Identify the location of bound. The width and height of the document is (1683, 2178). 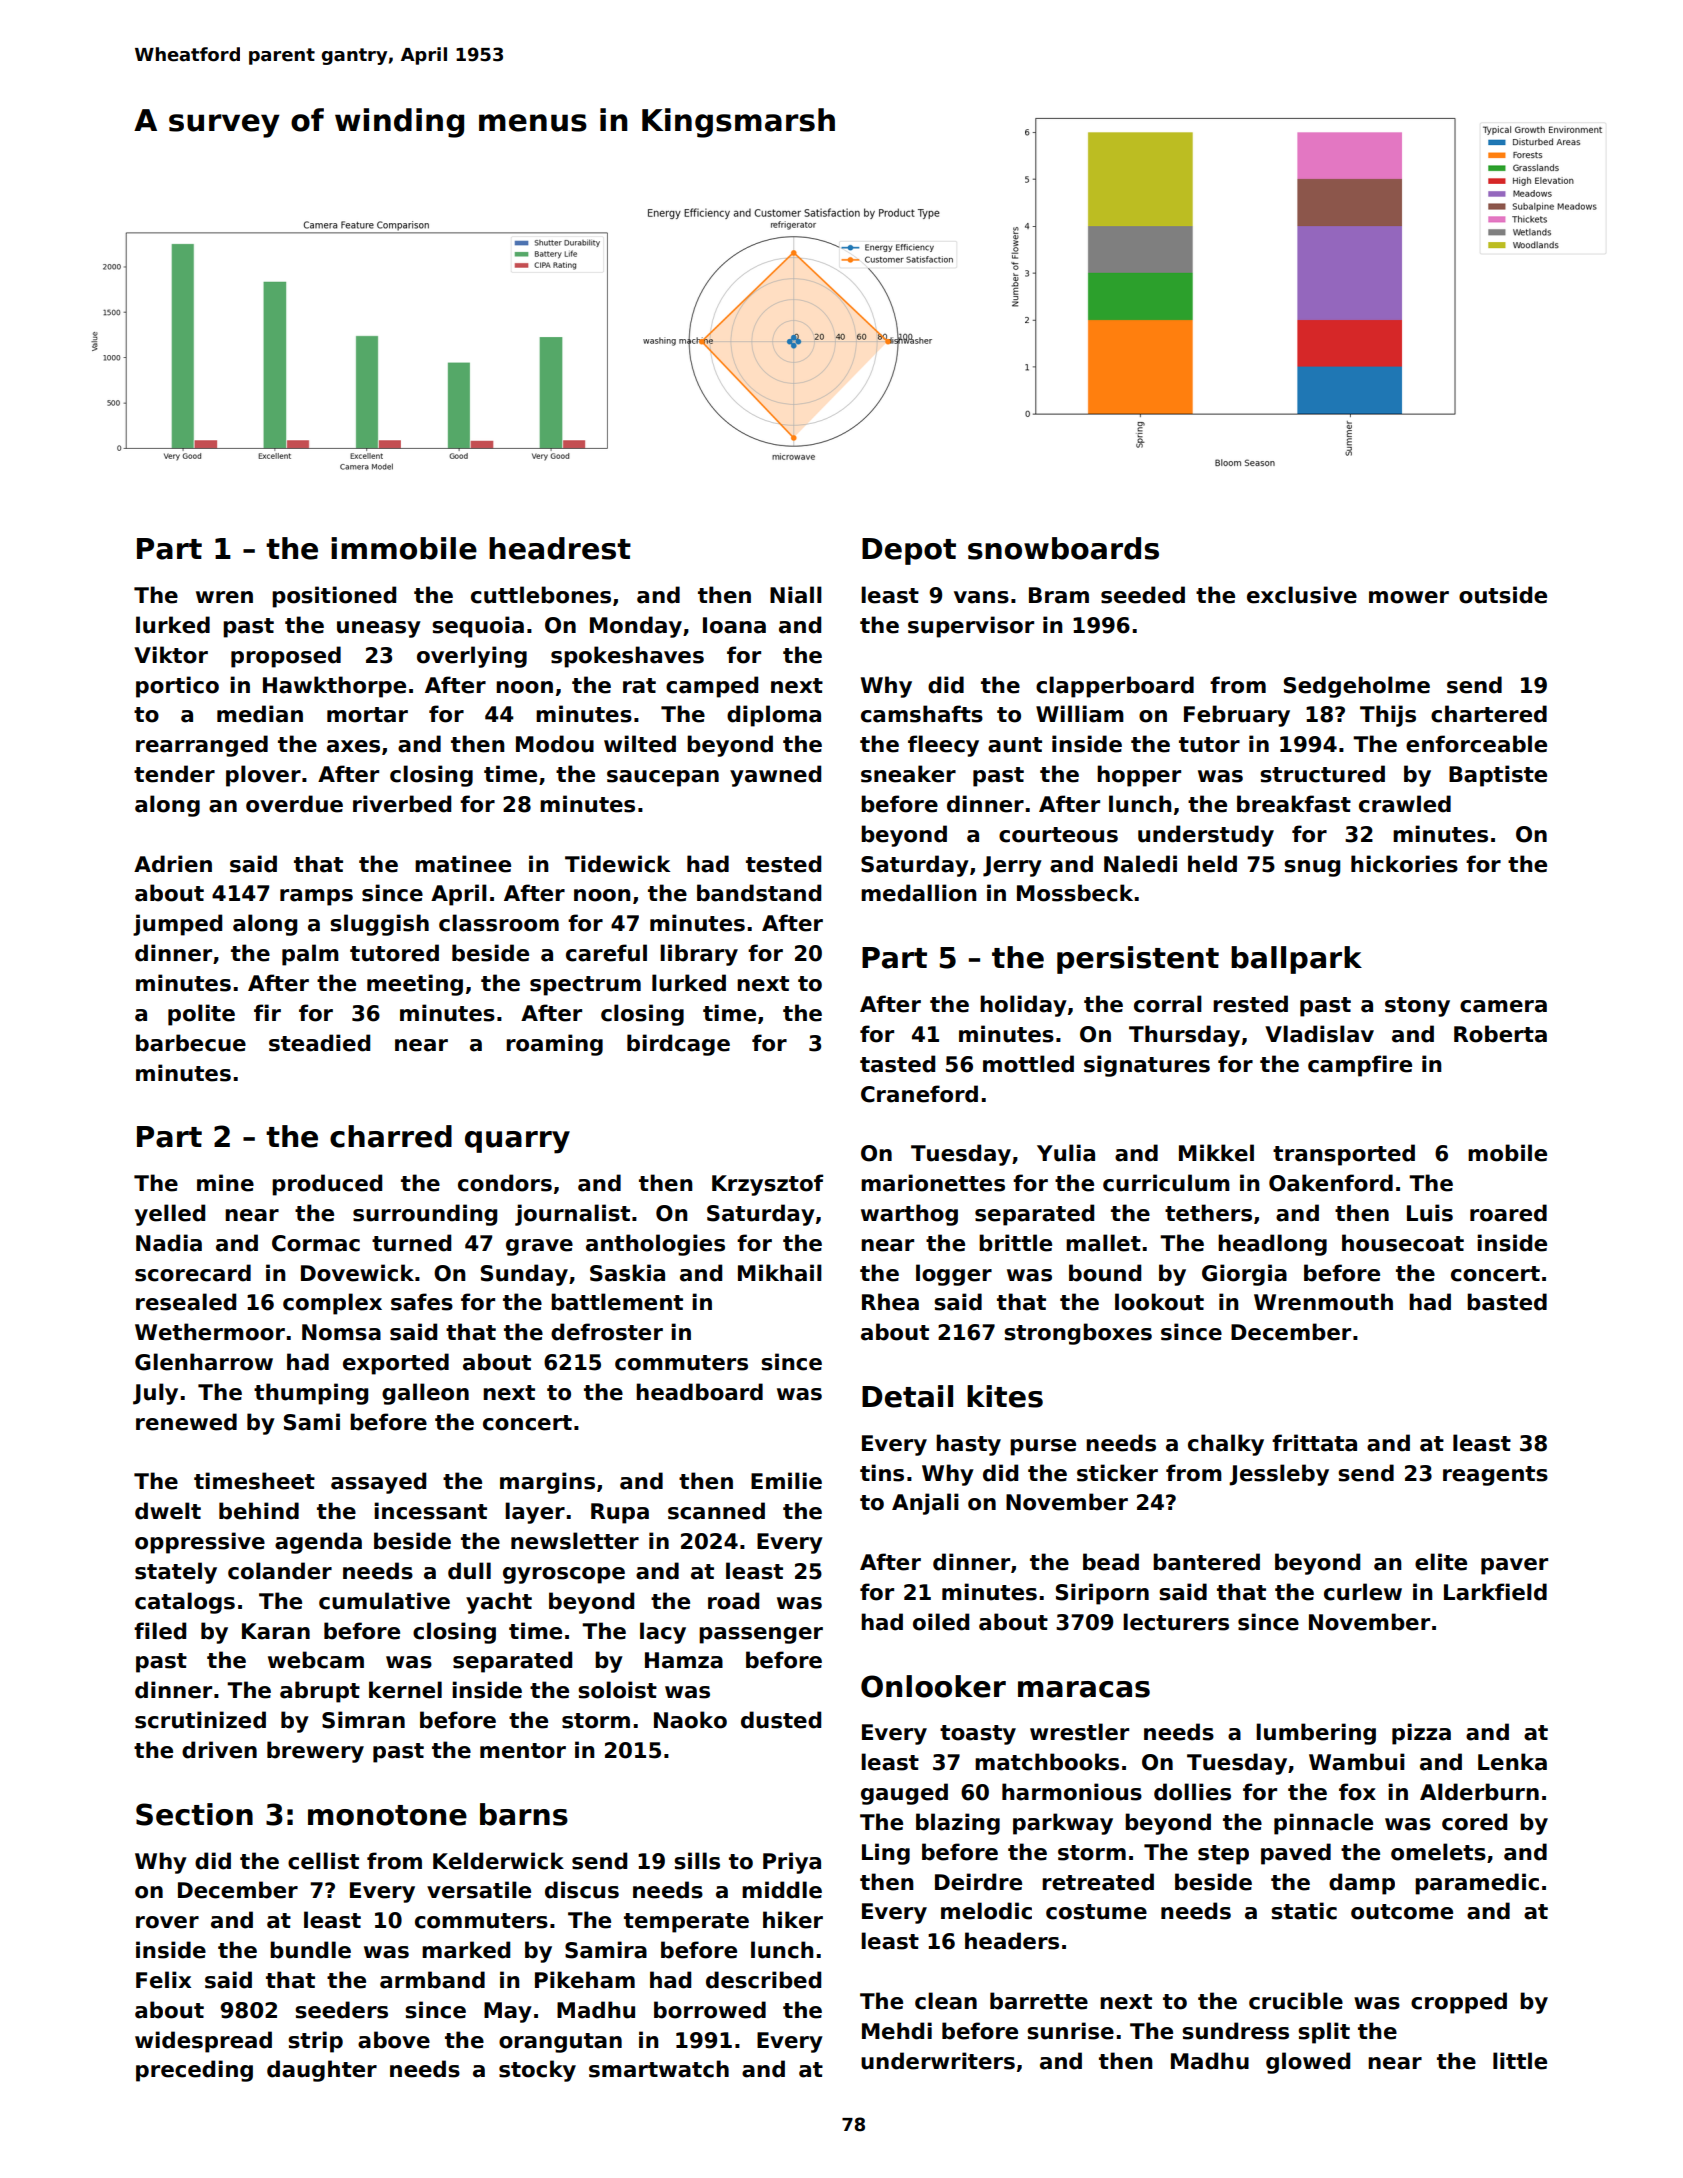
(1105, 1273).
